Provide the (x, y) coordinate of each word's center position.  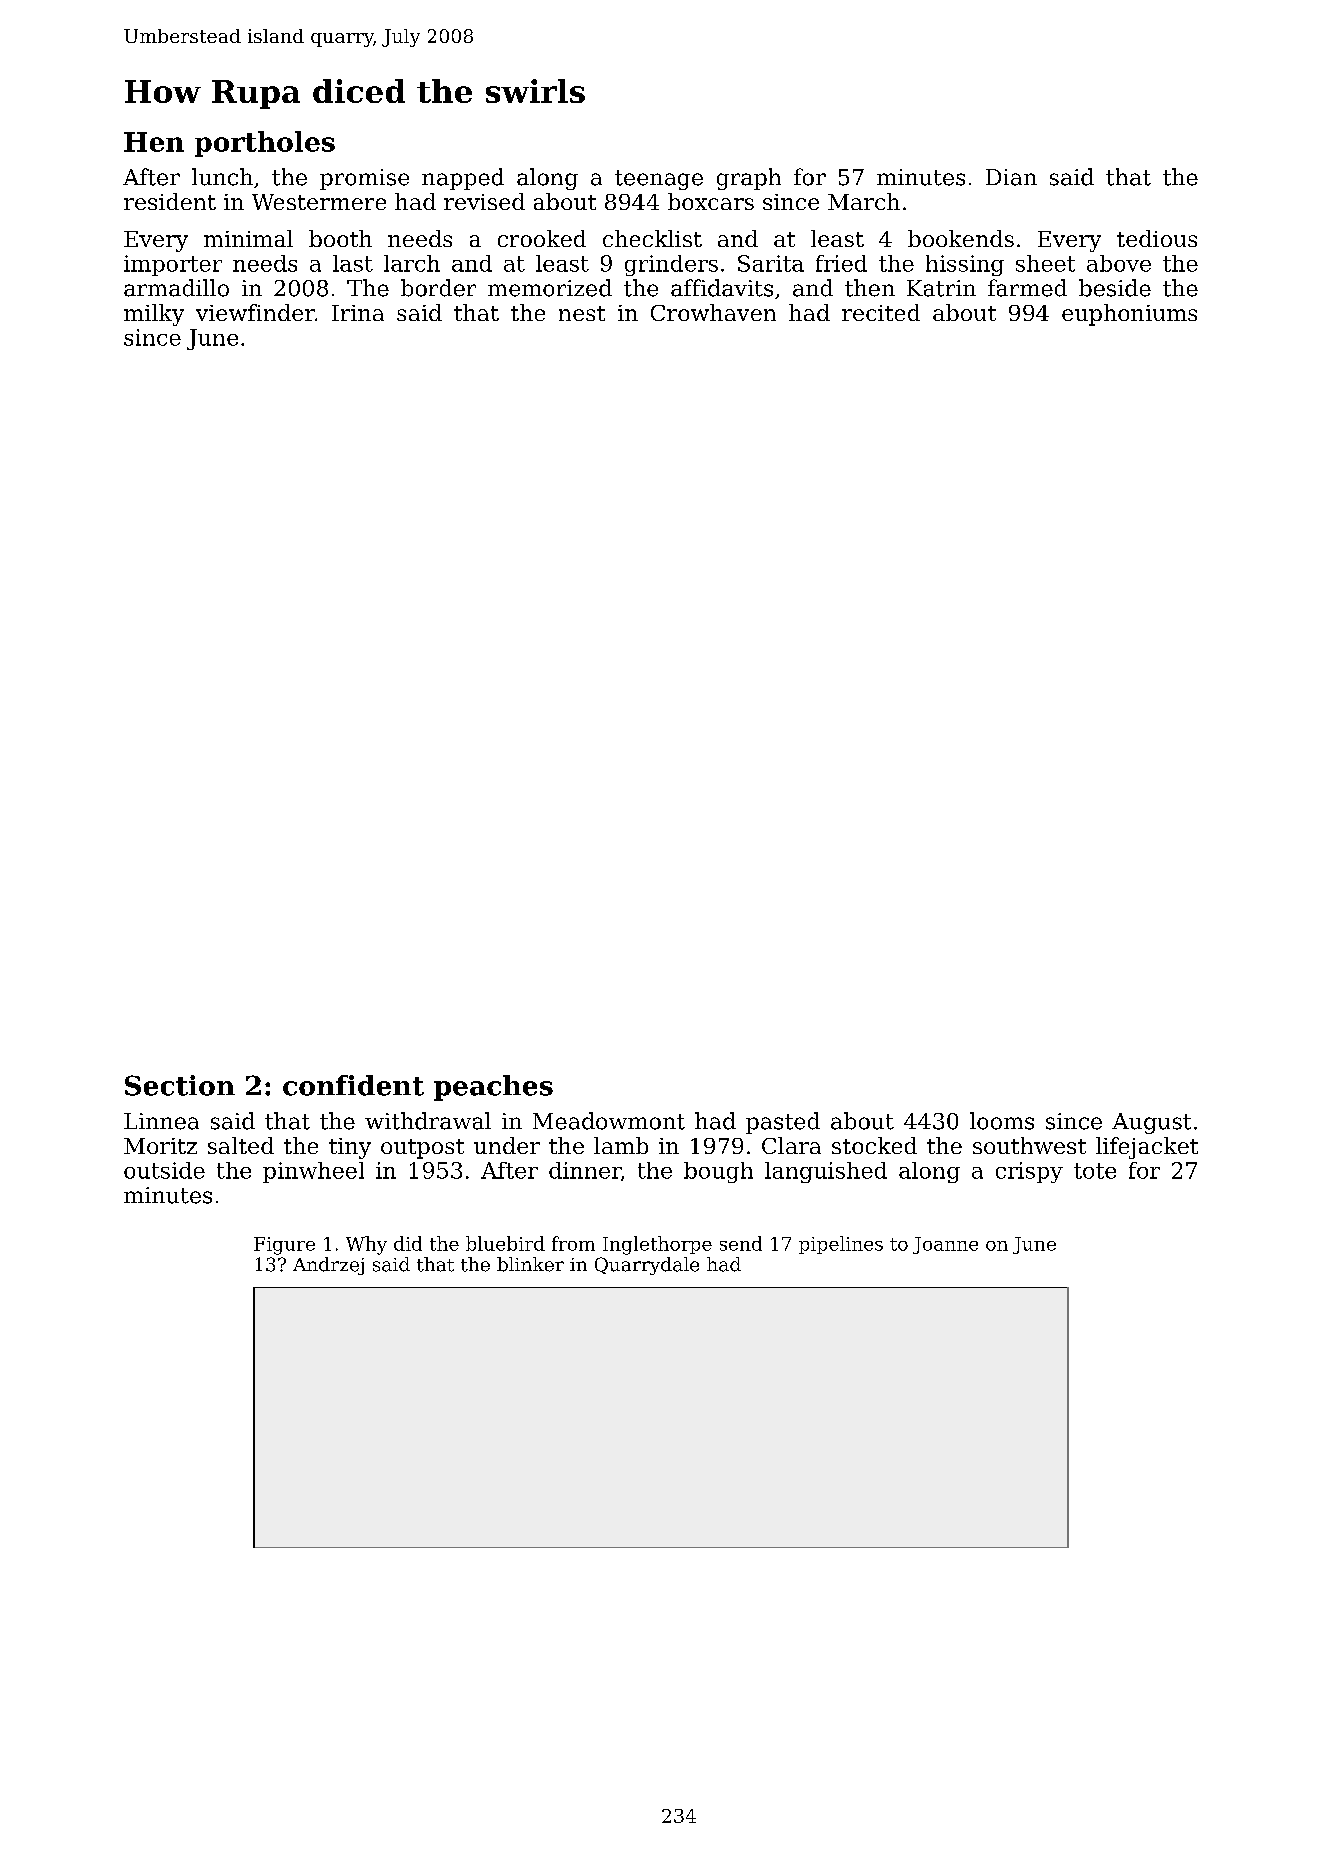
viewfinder (255, 312)
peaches (493, 1088)
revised (484, 201)
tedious (1157, 238)
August (1151, 1123)
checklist (652, 238)
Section (180, 1085)
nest (582, 313)
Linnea (161, 1121)
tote (1095, 1171)
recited (881, 312)
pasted (783, 1123)
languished (826, 1172)
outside (164, 1170)
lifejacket (1147, 1148)
